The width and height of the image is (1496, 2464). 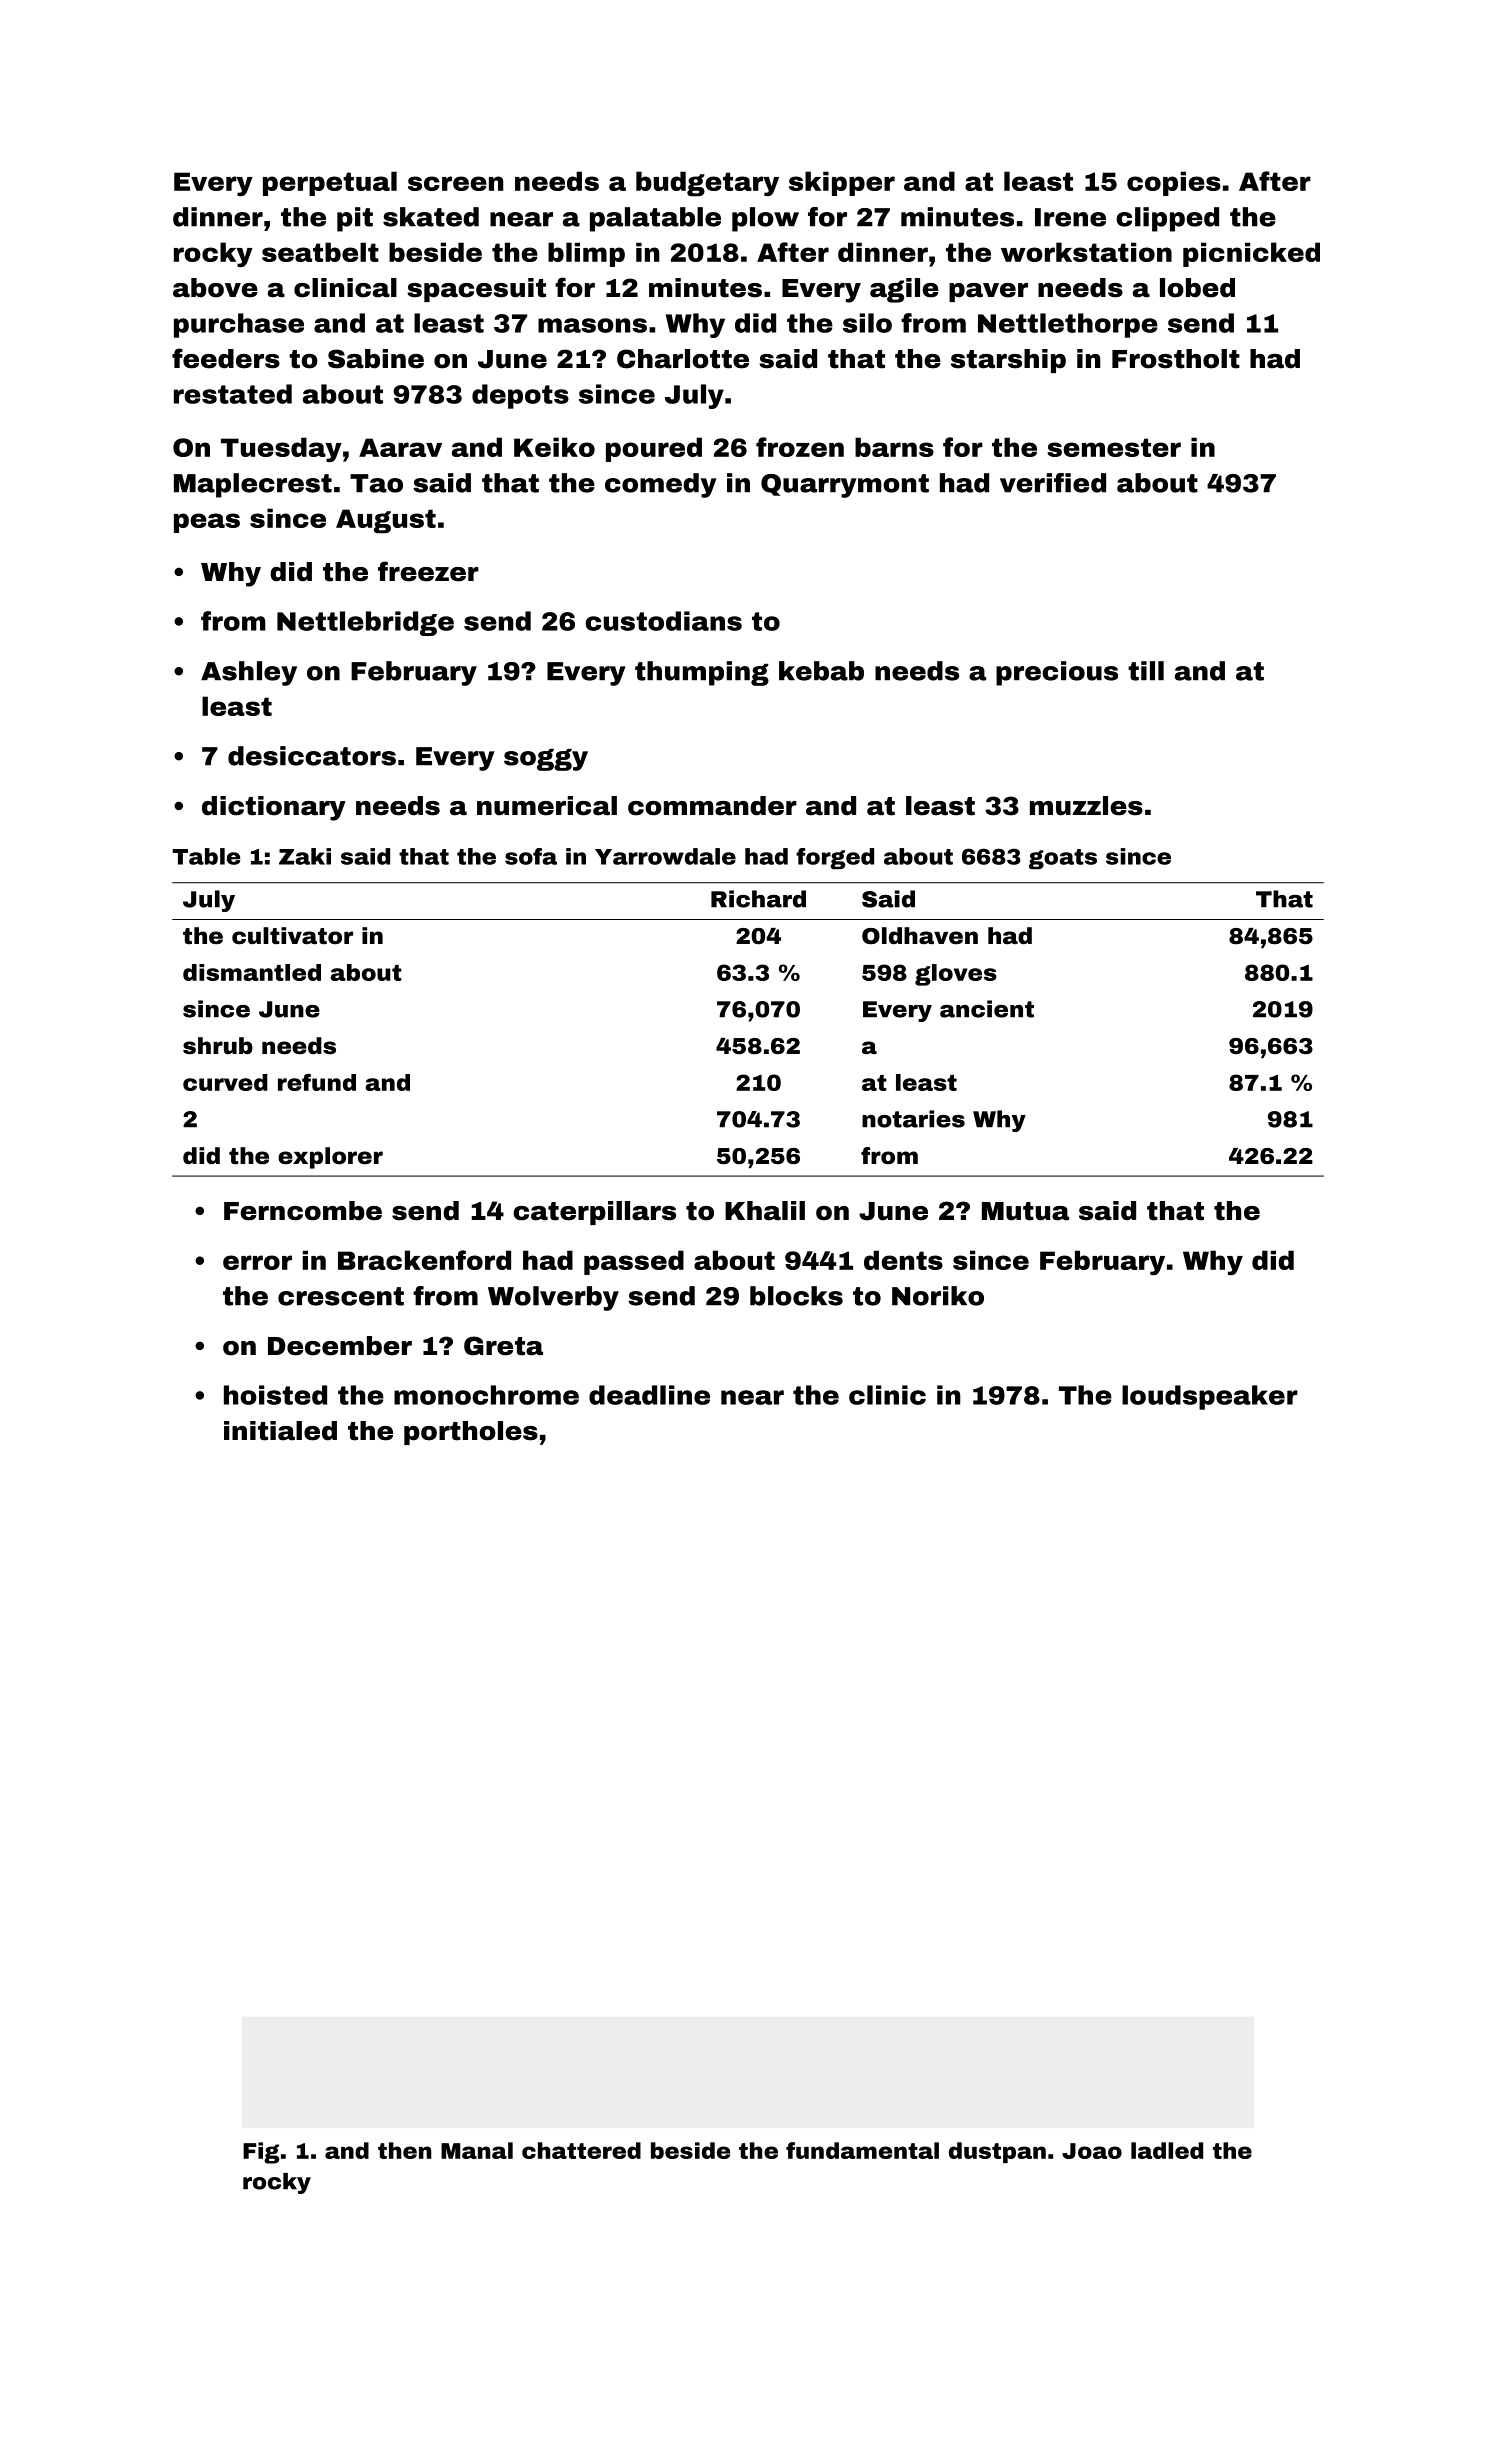 What do you see at coordinates (341, 1296) in the image?
I see `crescent` at bounding box center [341, 1296].
